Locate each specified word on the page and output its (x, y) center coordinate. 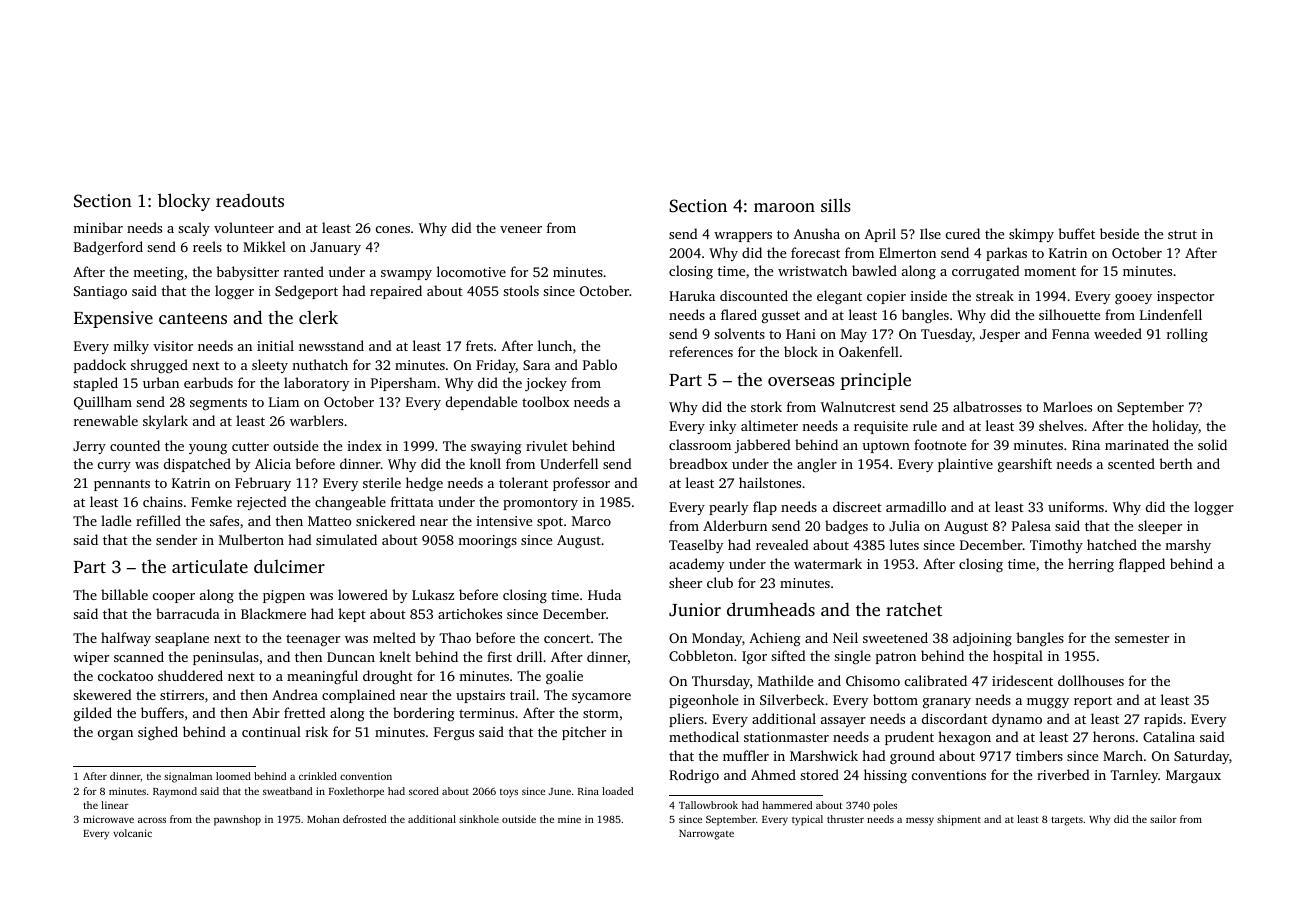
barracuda (188, 613)
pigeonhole (703, 701)
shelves (1061, 425)
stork (766, 406)
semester (1142, 638)
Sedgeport (306, 292)
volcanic (132, 833)
